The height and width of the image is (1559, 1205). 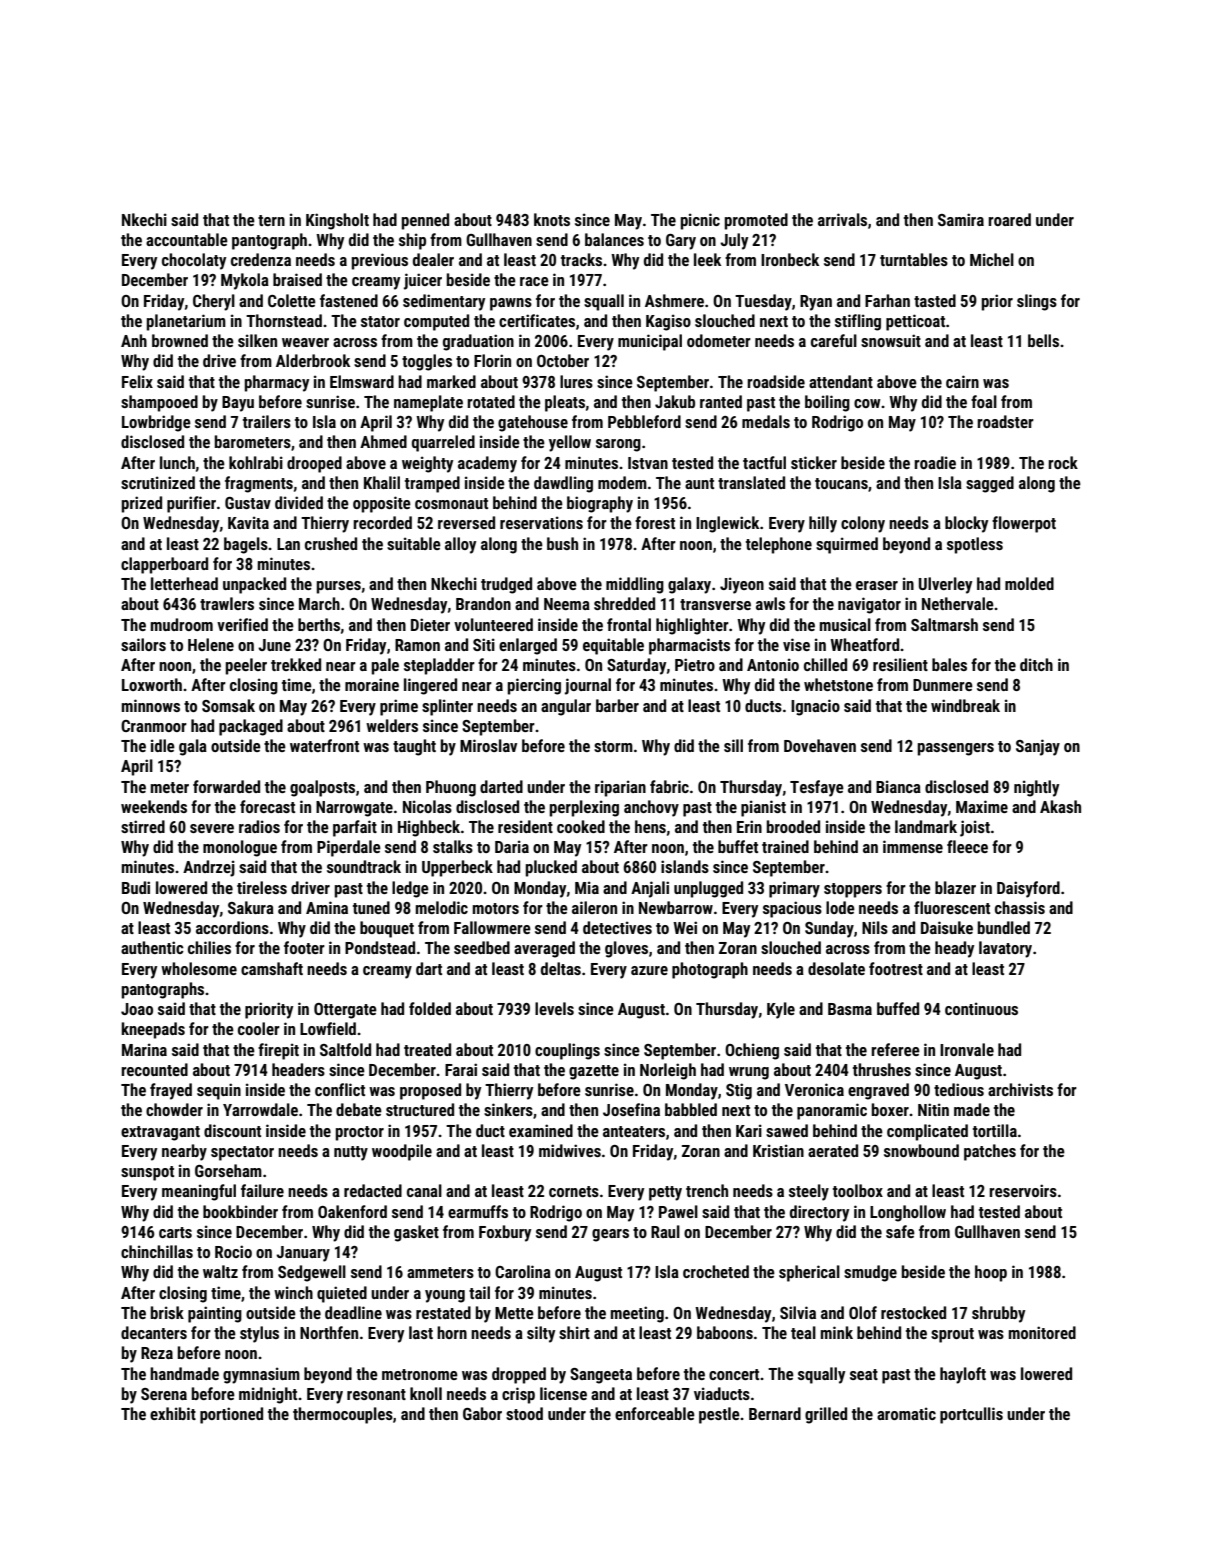 I want to click on knots, so click(x=552, y=219).
